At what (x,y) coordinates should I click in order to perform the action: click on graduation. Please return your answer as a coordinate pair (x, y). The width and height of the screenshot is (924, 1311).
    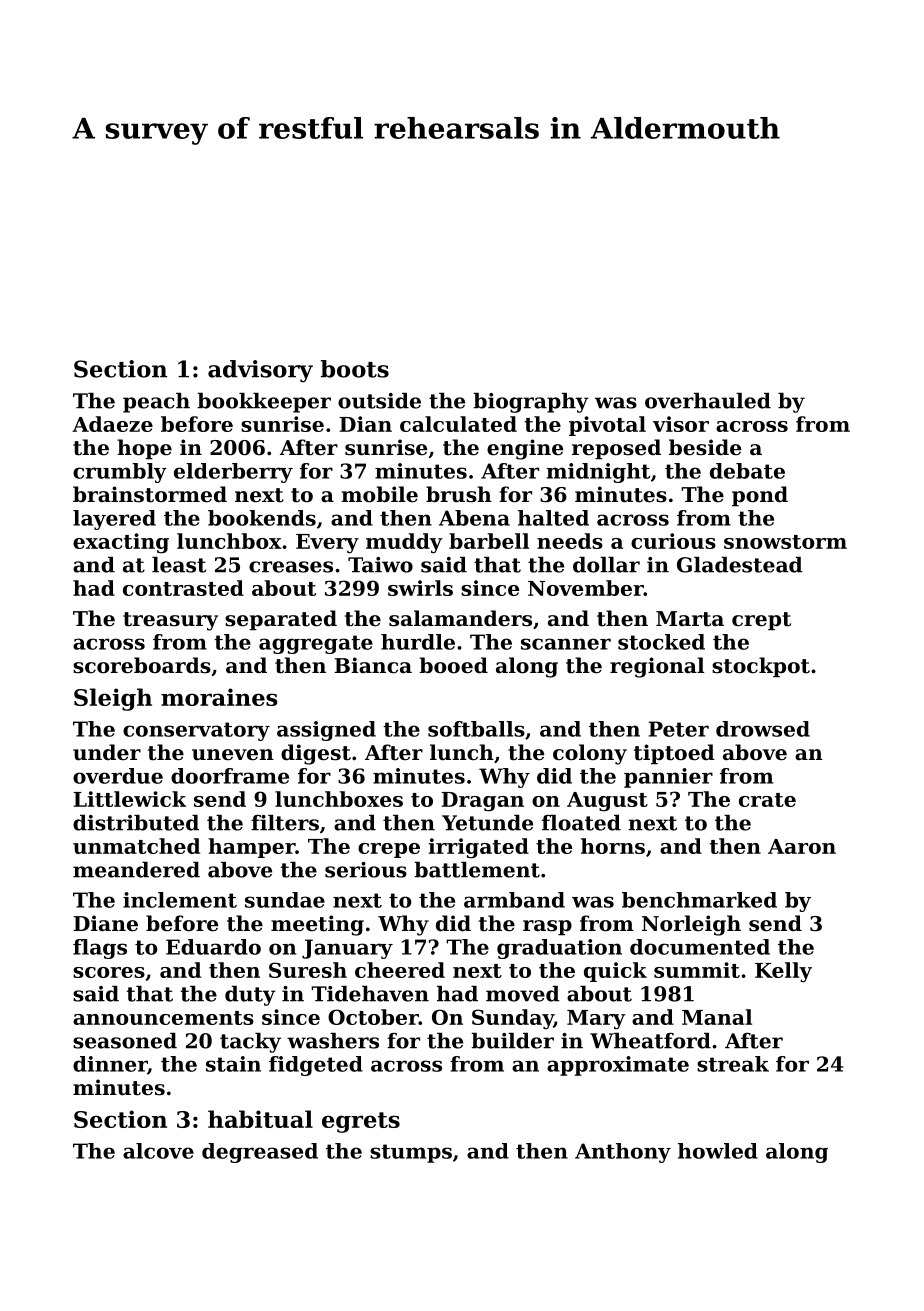
    Looking at the image, I should click on (559, 949).
